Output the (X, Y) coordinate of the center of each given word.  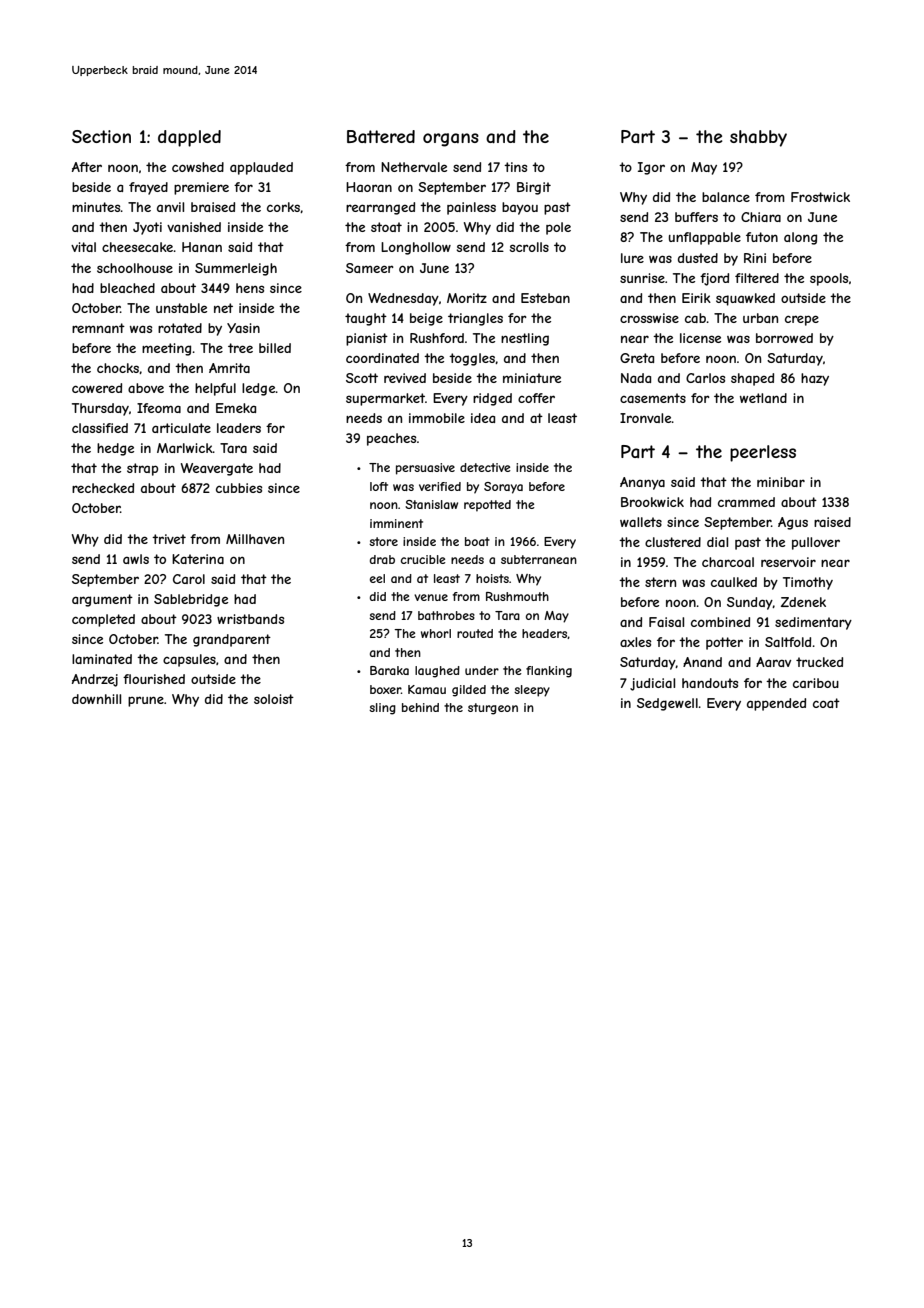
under (482, 670)
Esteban (545, 298)
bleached (127, 288)
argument (102, 600)
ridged (492, 399)
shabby (758, 138)
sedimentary (813, 623)
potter (724, 643)
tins (515, 167)
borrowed (784, 338)
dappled (189, 138)
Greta (637, 358)
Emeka (236, 408)
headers (545, 634)
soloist (274, 699)
